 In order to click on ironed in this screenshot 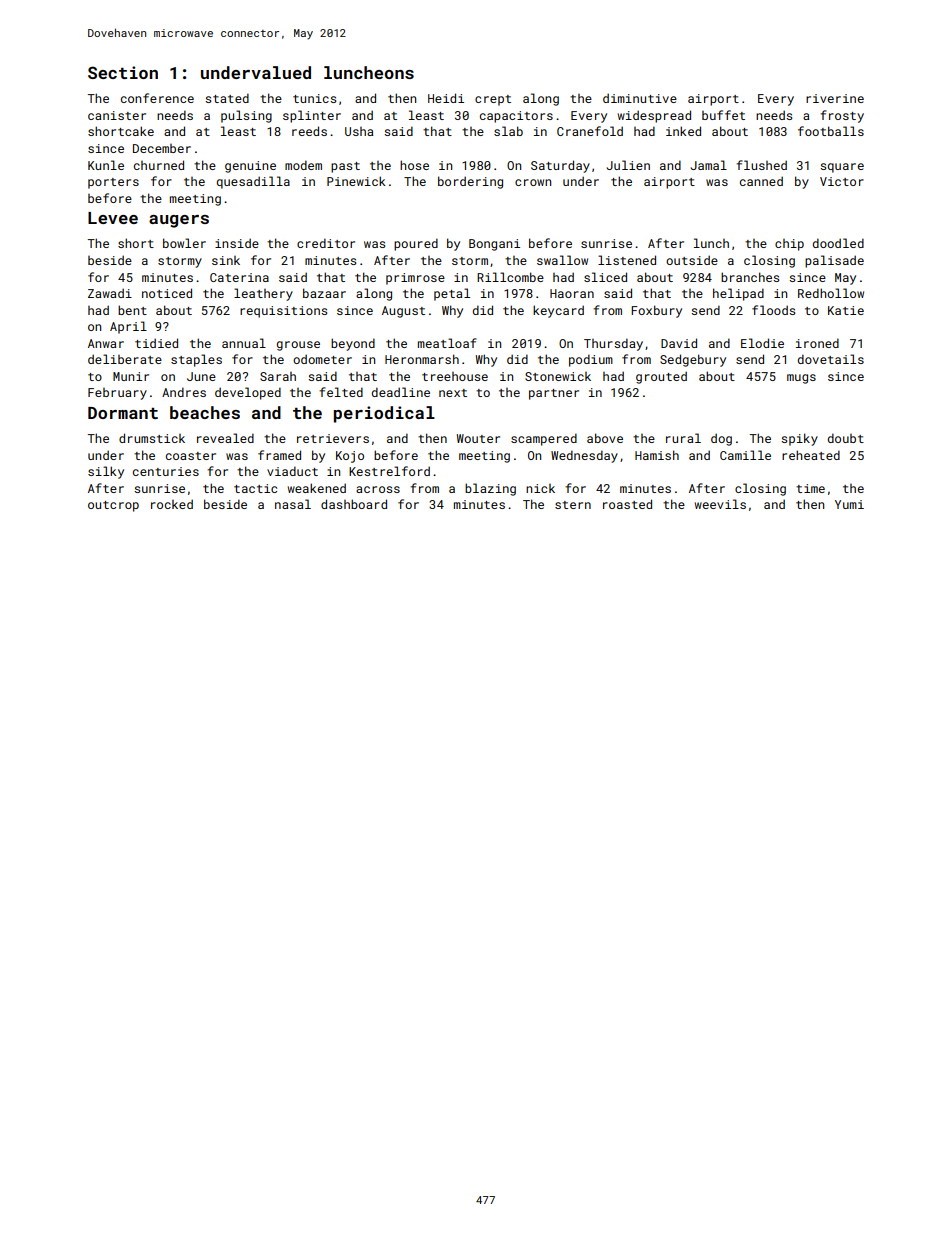, I will do `click(817, 343)`.
